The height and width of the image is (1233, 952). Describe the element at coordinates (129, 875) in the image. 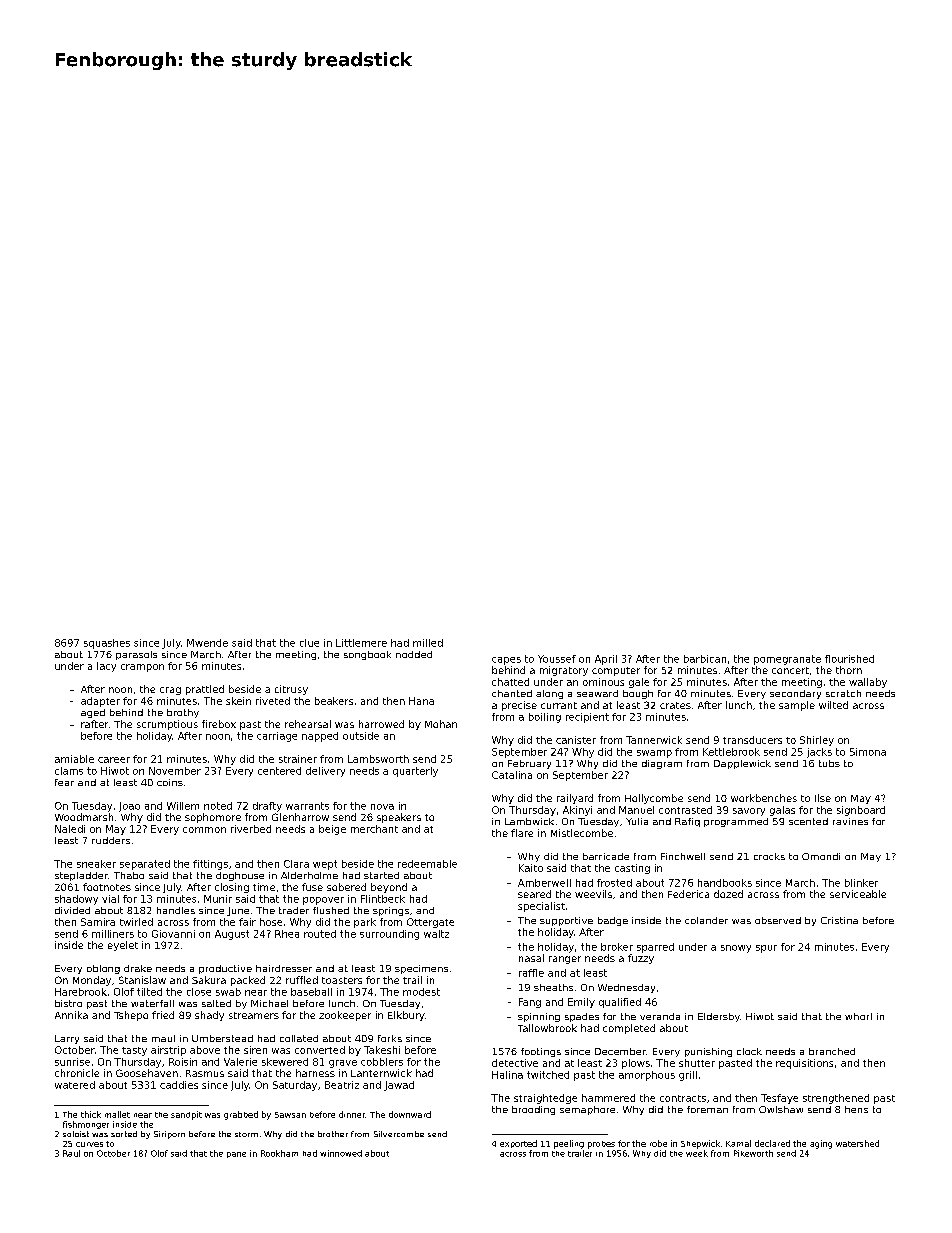

I see `Thabo` at that location.
